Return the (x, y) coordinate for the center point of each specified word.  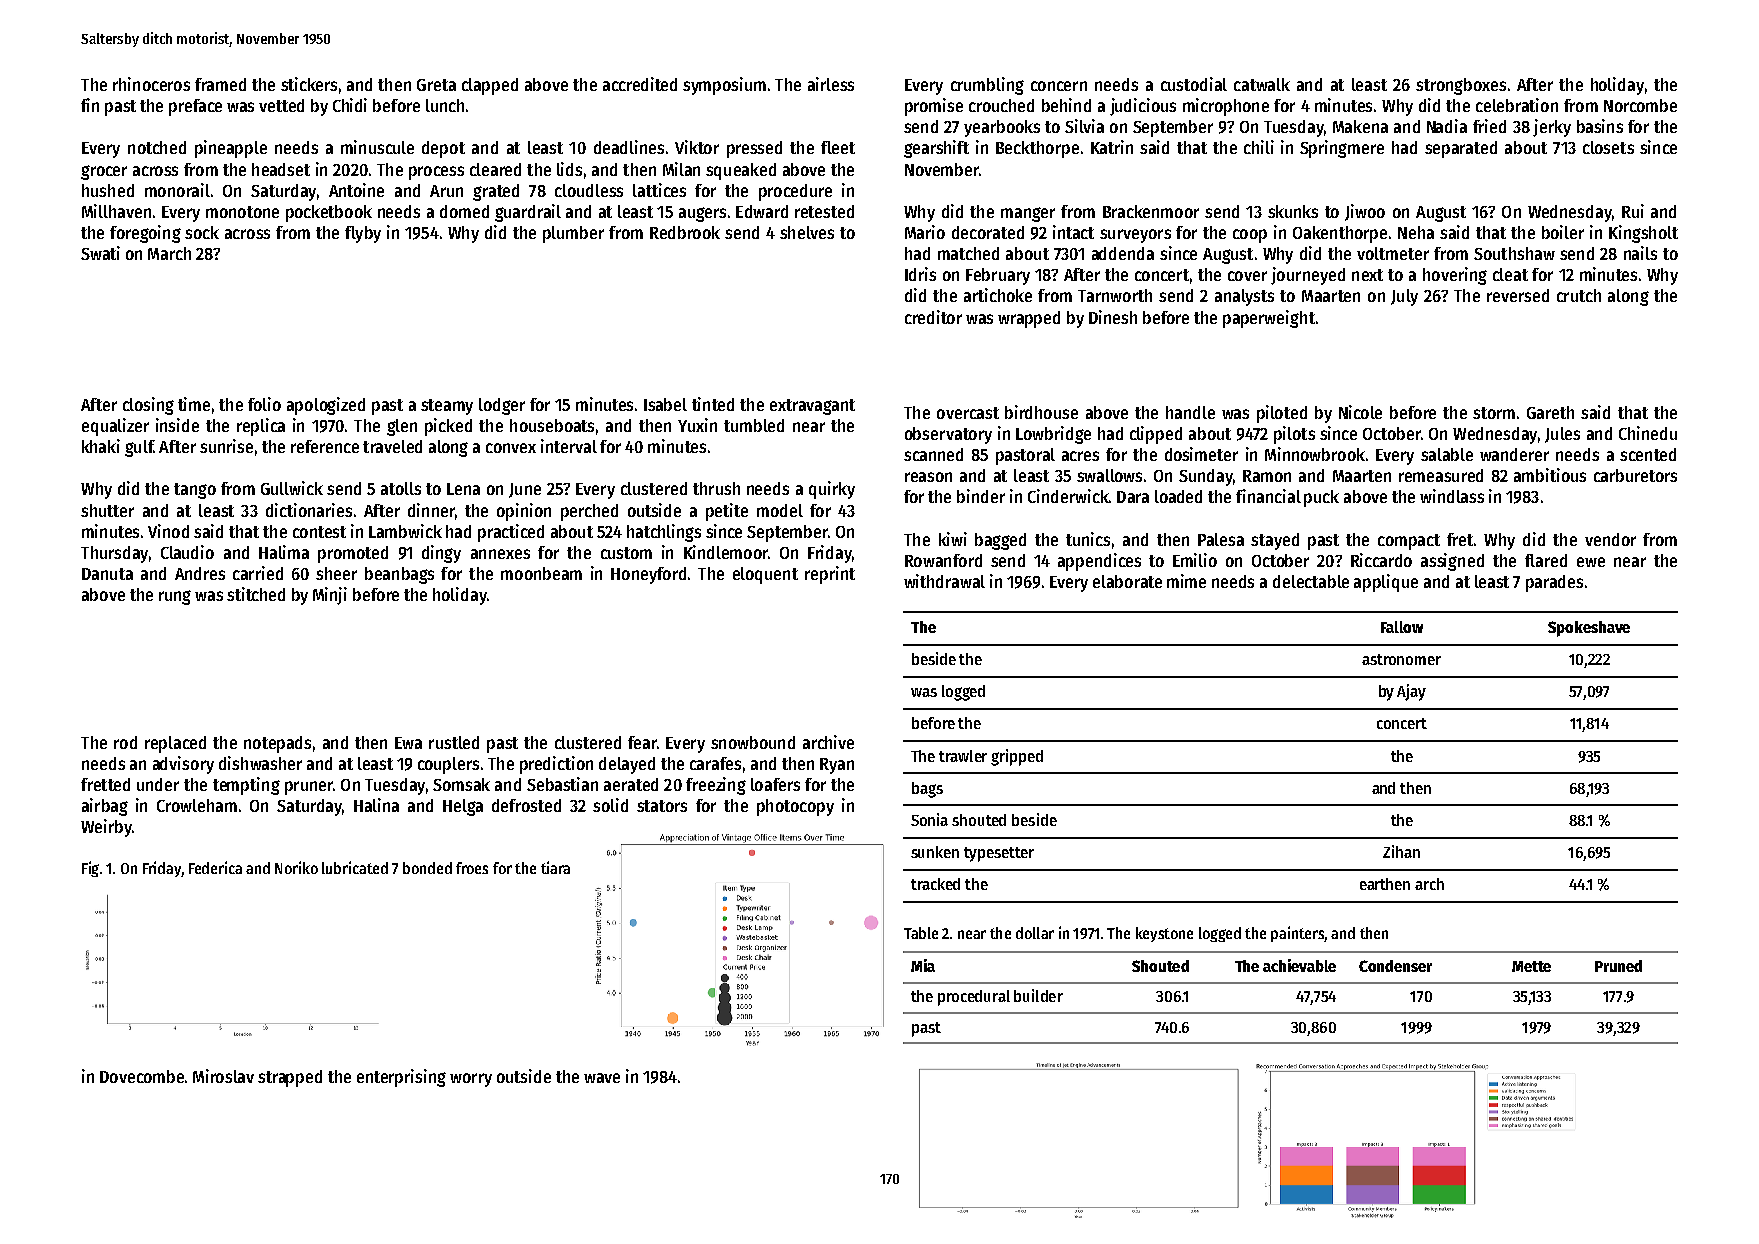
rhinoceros (151, 84)
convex (511, 448)
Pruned (1618, 966)
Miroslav (223, 1076)
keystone (1164, 934)
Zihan (1401, 851)
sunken (935, 852)
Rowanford (943, 560)
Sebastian (562, 784)
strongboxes (1461, 86)
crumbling (987, 86)
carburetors (1635, 475)
